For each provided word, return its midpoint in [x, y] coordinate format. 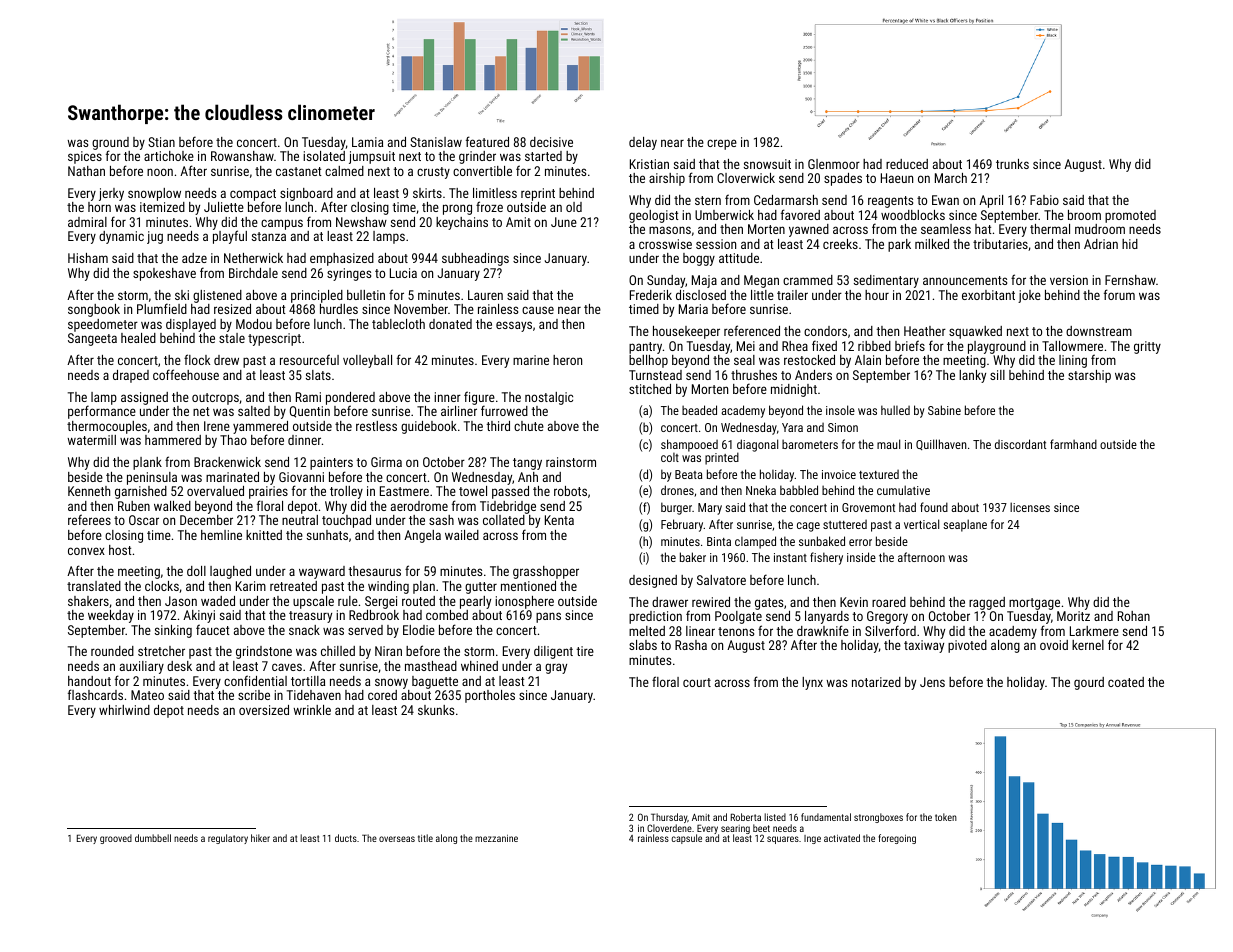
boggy [699, 259]
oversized [264, 710]
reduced [907, 164]
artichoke [169, 156]
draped [131, 376]
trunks [1012, 164]
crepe [722, 144]
